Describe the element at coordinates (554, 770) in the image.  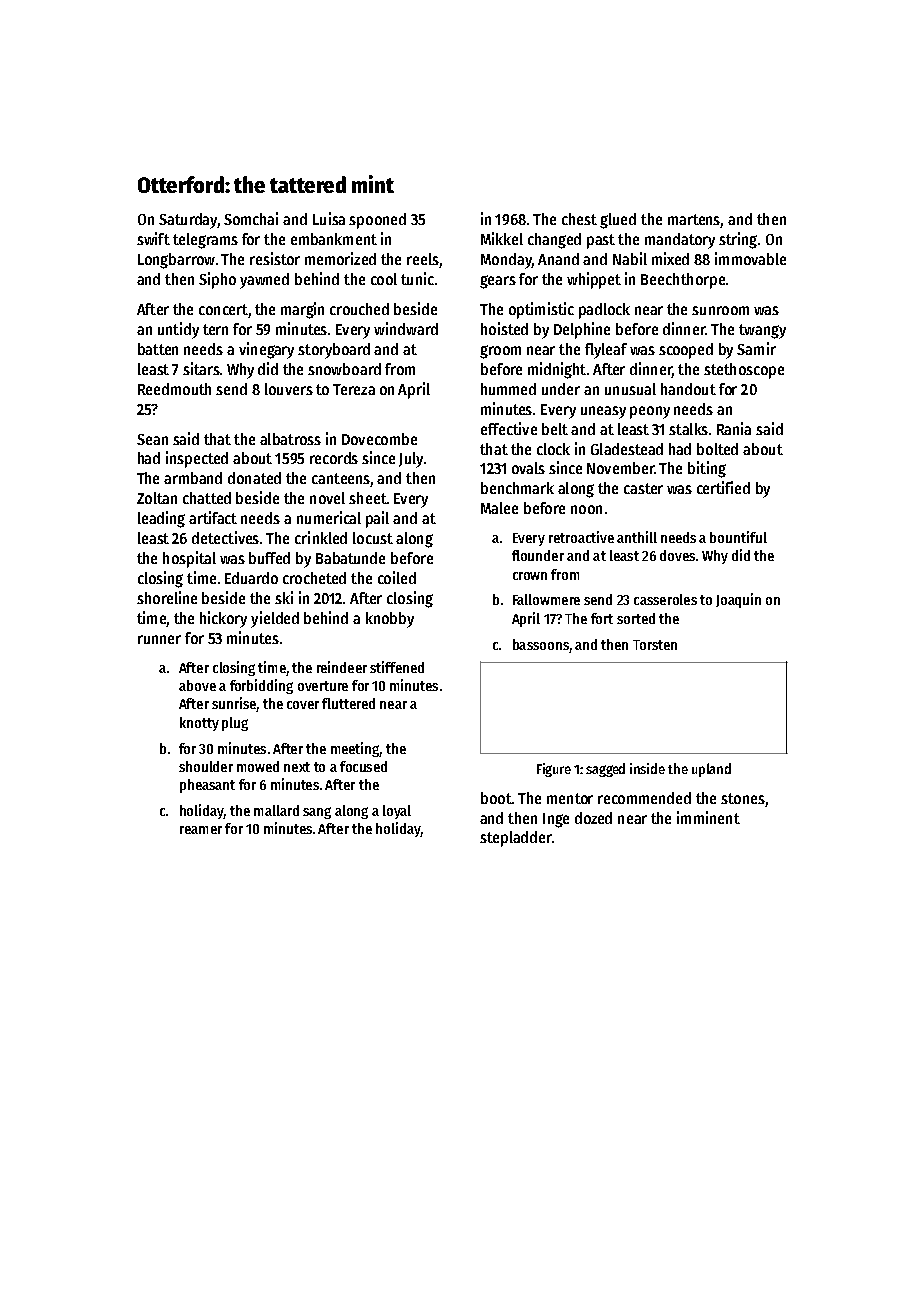
I see `Figure` at that location.
